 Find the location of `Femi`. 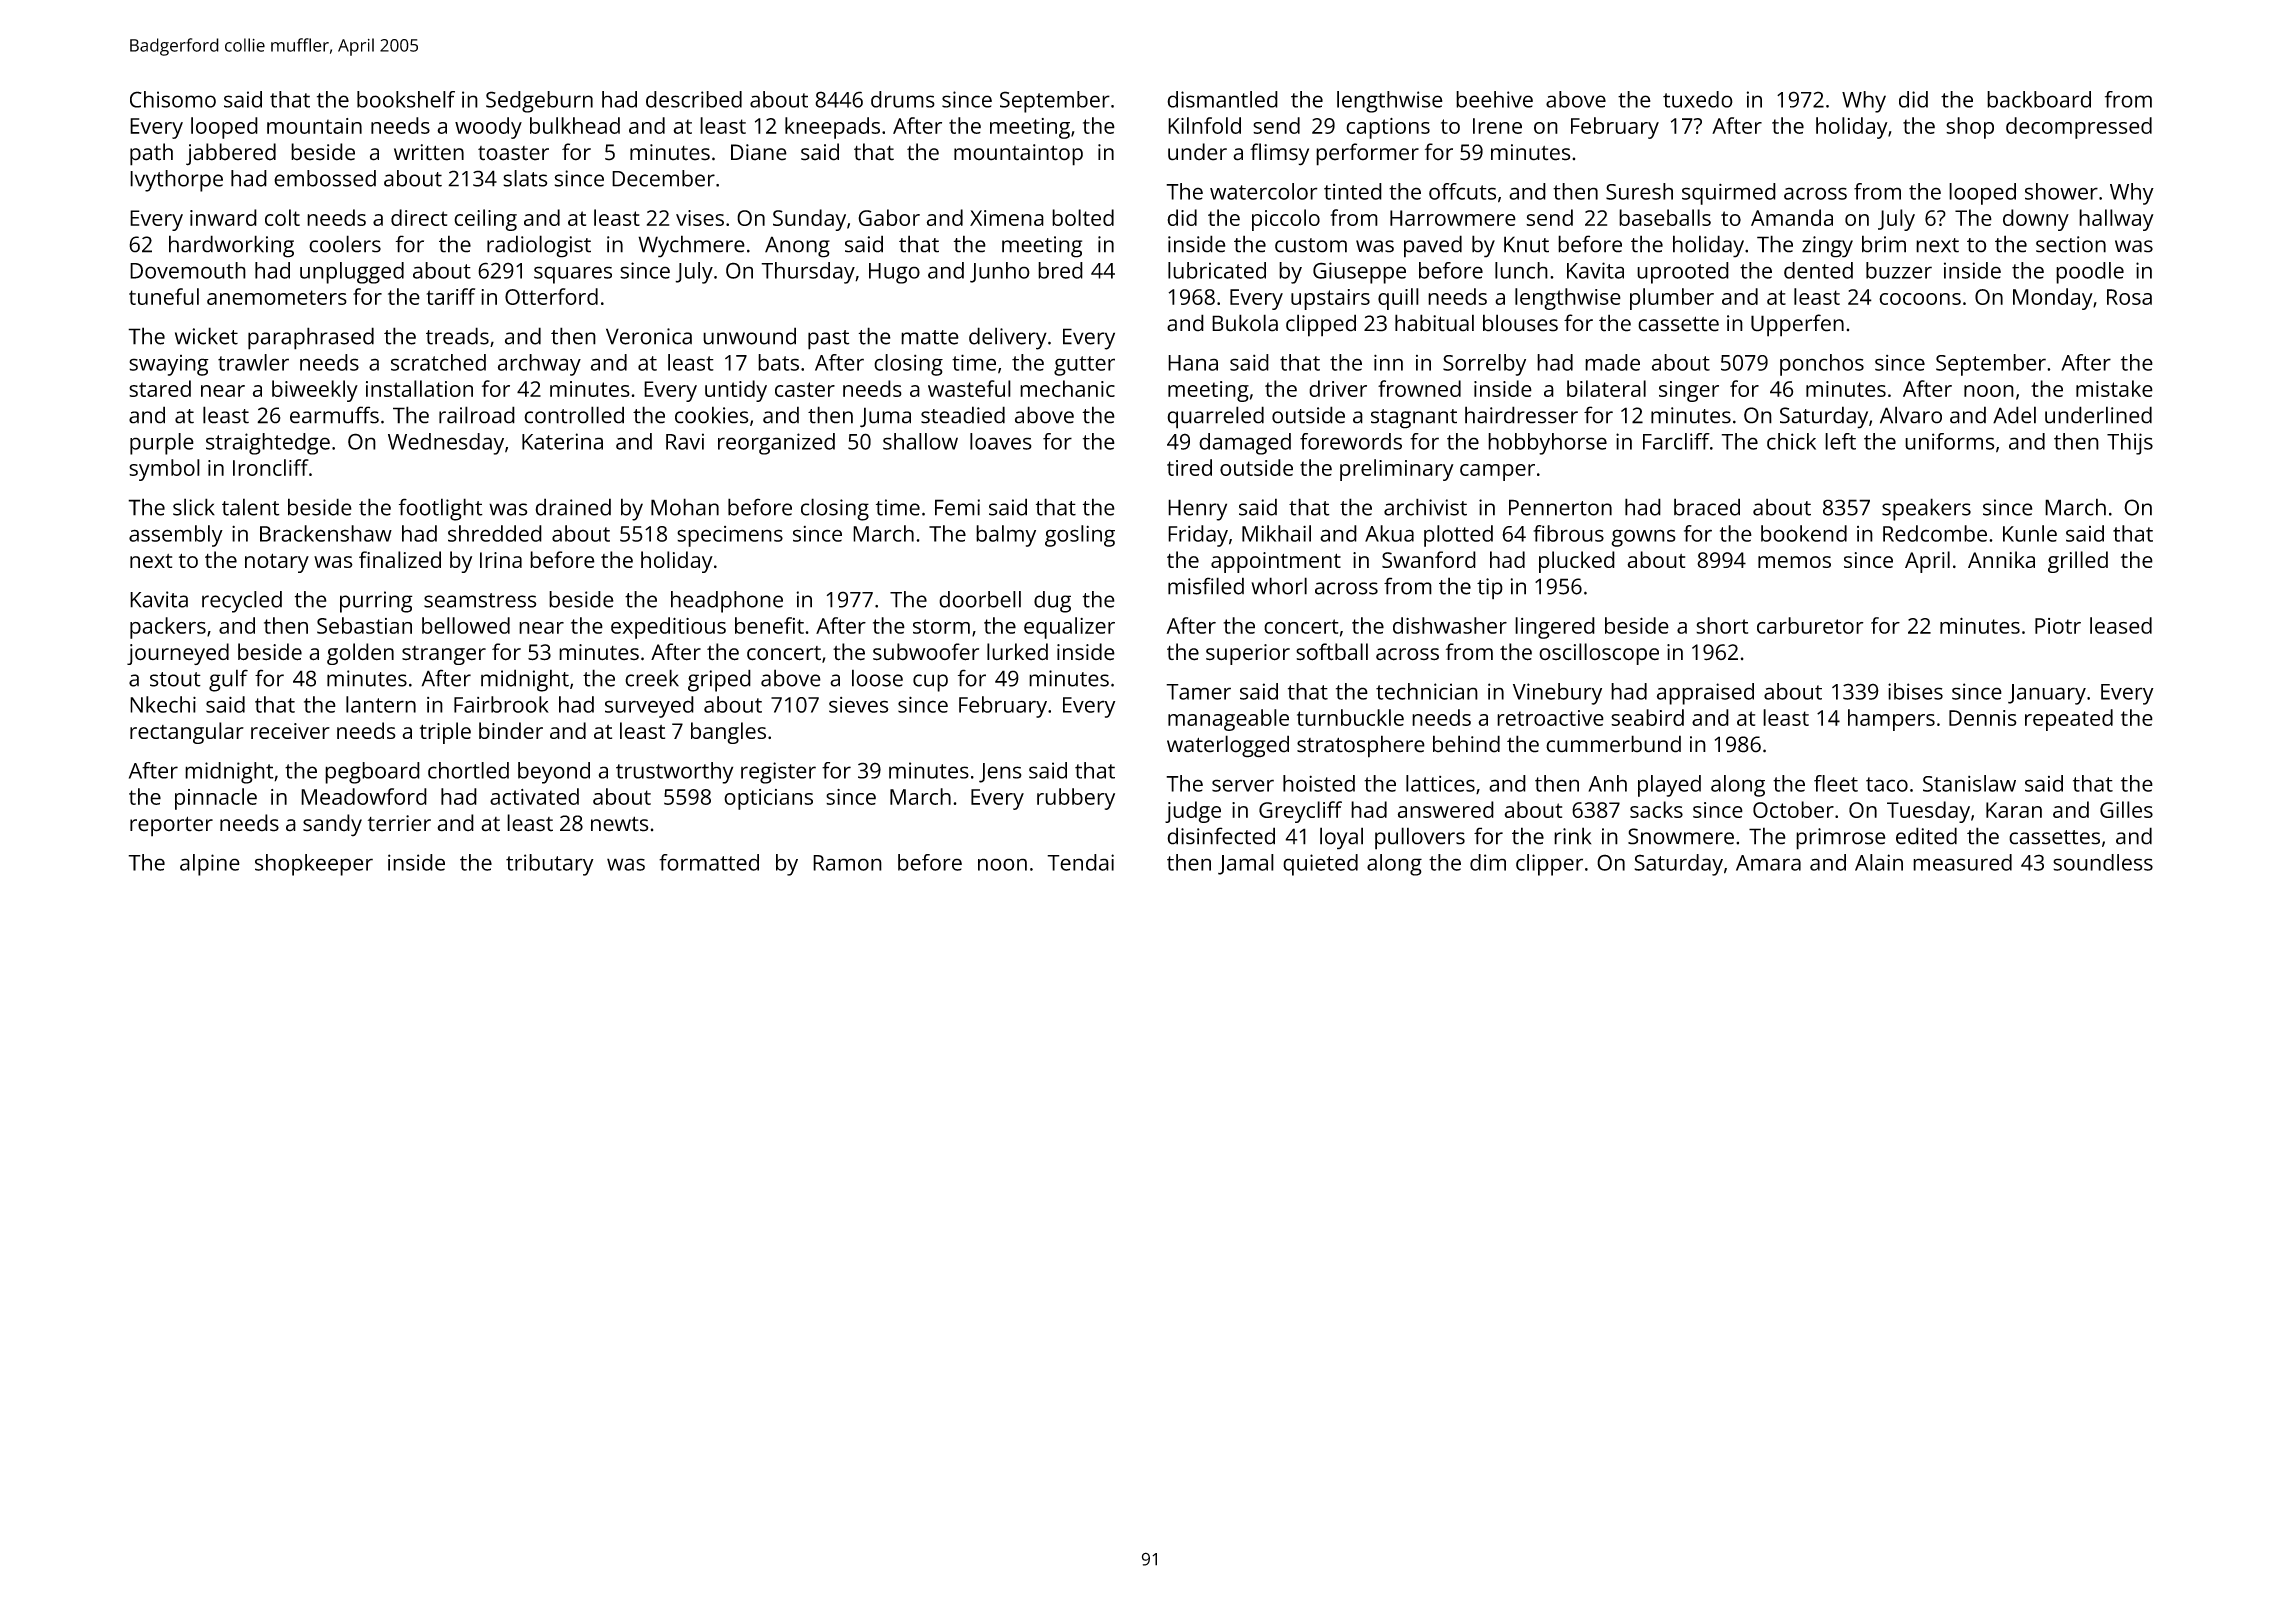

Femi is located at coordinates (957, 507).
